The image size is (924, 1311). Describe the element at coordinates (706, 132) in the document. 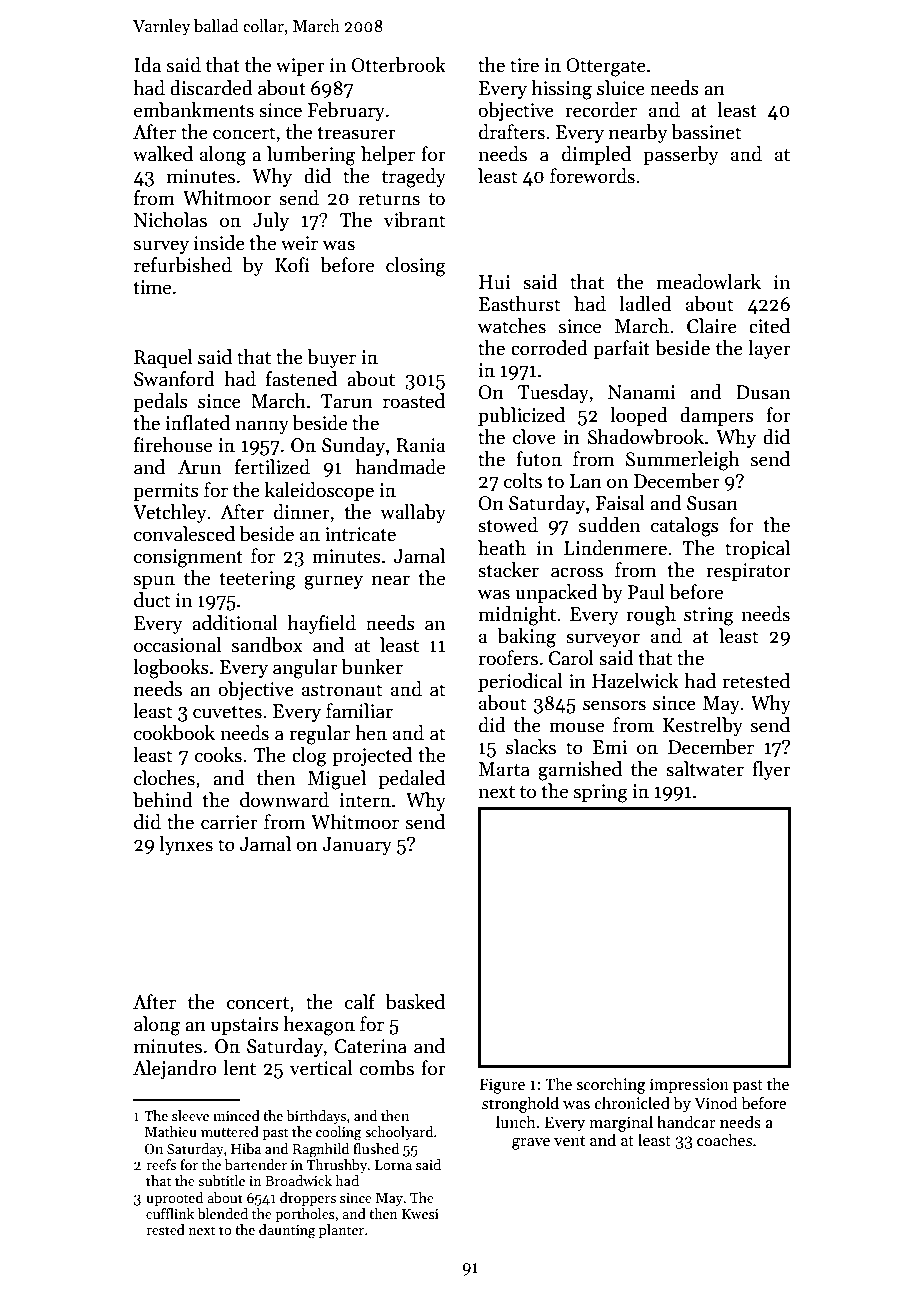

I see `bassinet` at that location.
